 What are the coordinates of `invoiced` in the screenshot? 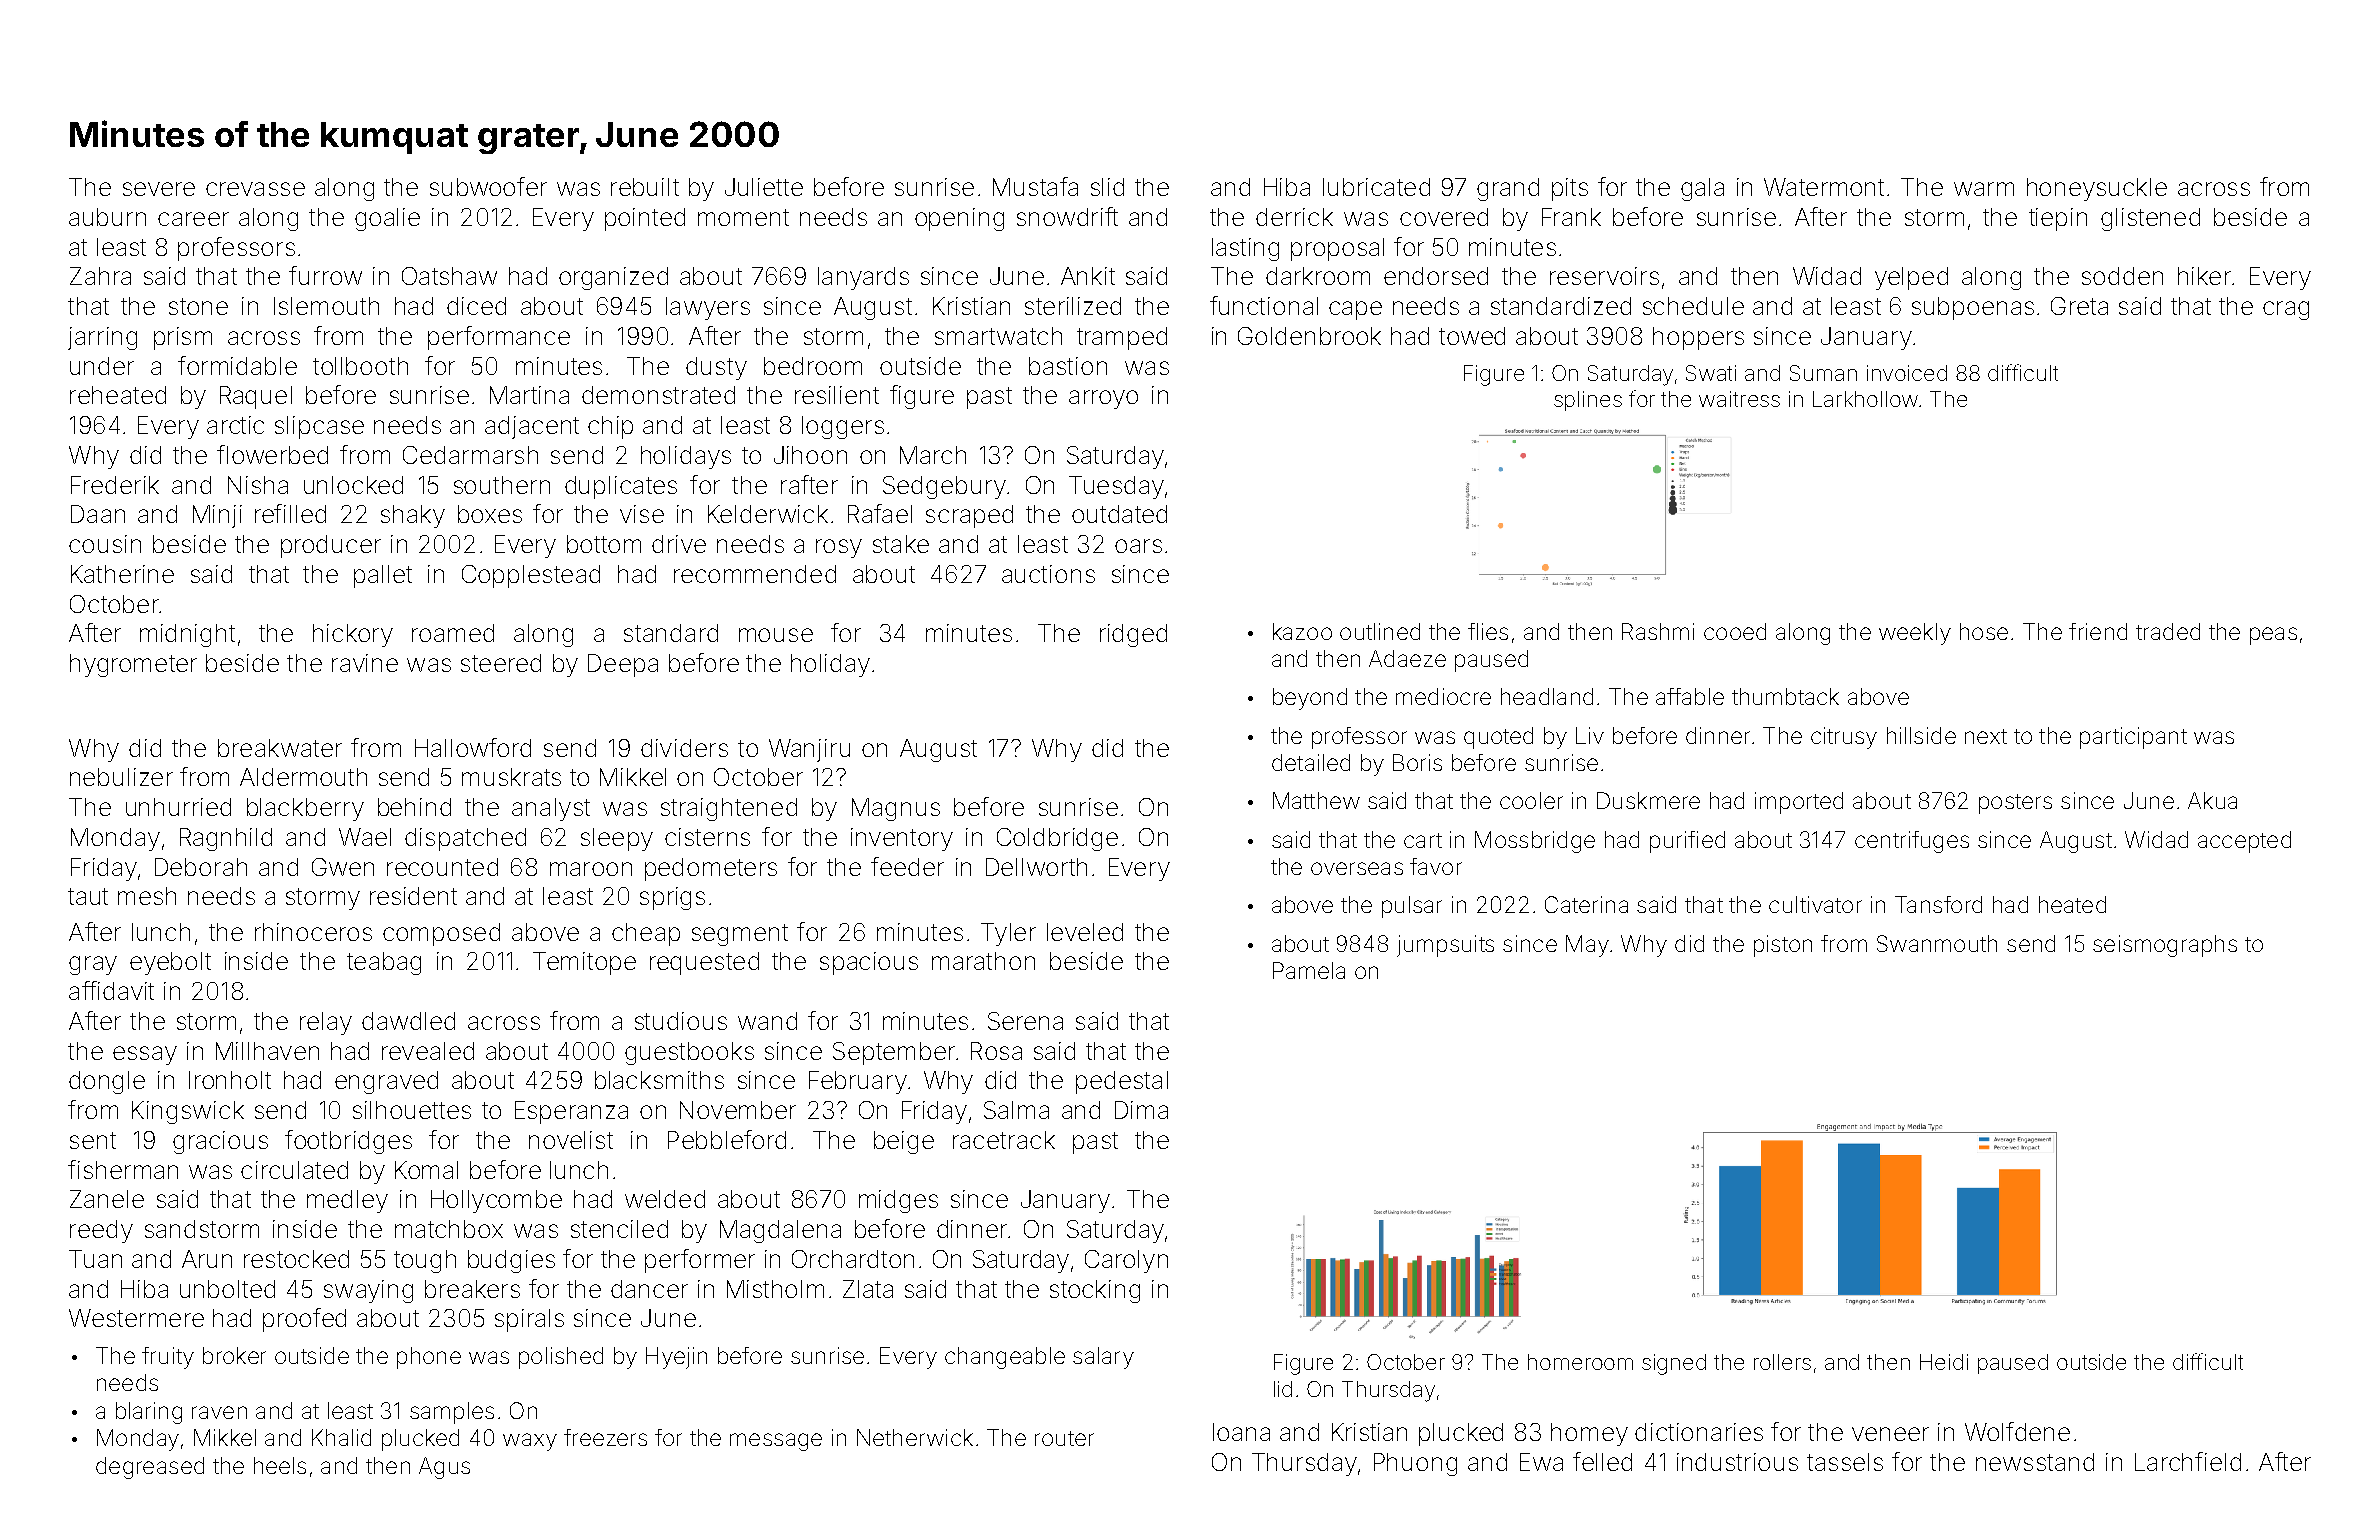 It's located at (1907, 373).
